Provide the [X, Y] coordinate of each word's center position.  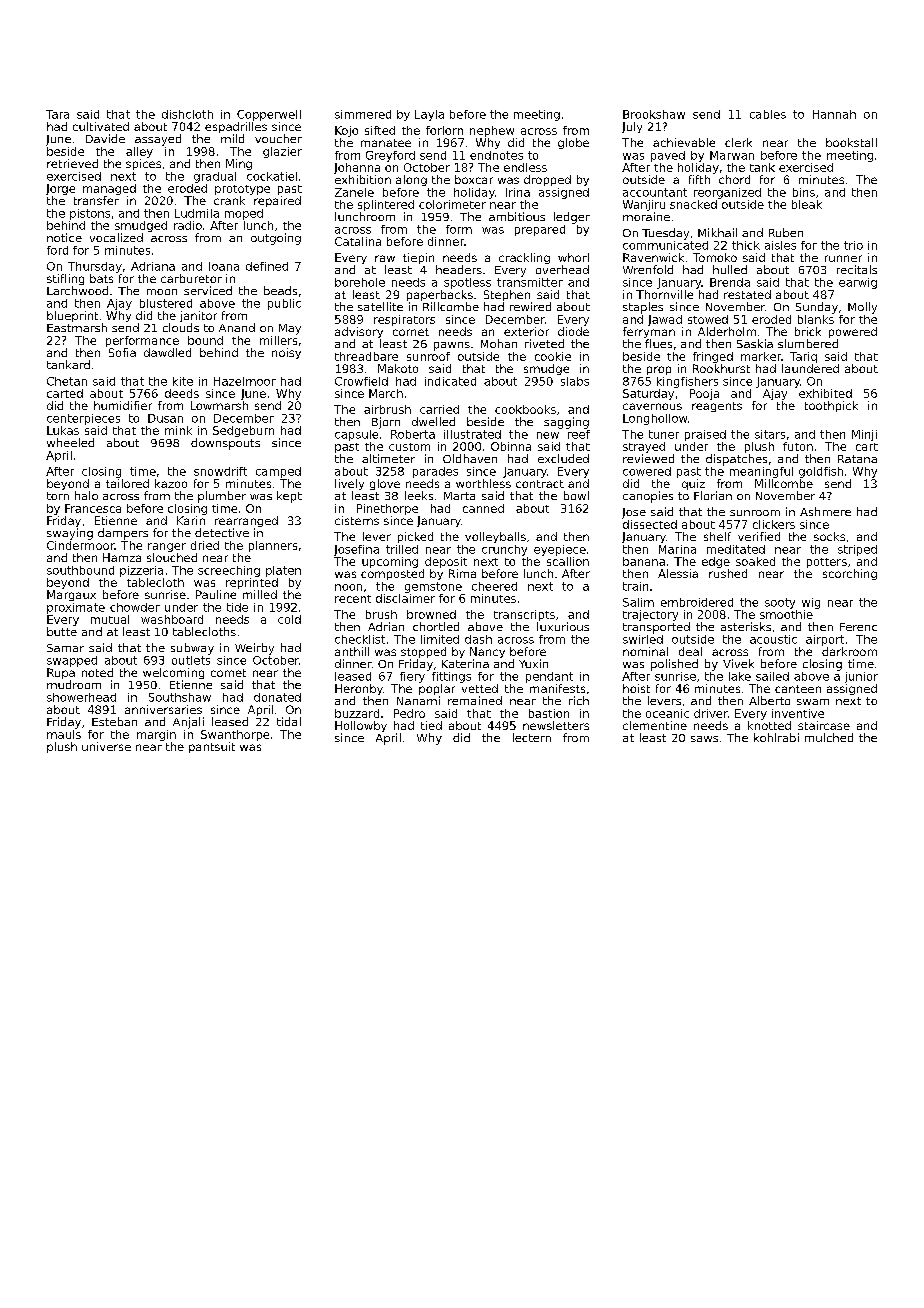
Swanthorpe [235, 735]
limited [440, 639]
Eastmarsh [77, 327]
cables [768, 114]
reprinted [252, 583]
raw [385, 258]
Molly [862, 308]
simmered [363, 114]
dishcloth [187, 114]
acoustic [773, 639]
